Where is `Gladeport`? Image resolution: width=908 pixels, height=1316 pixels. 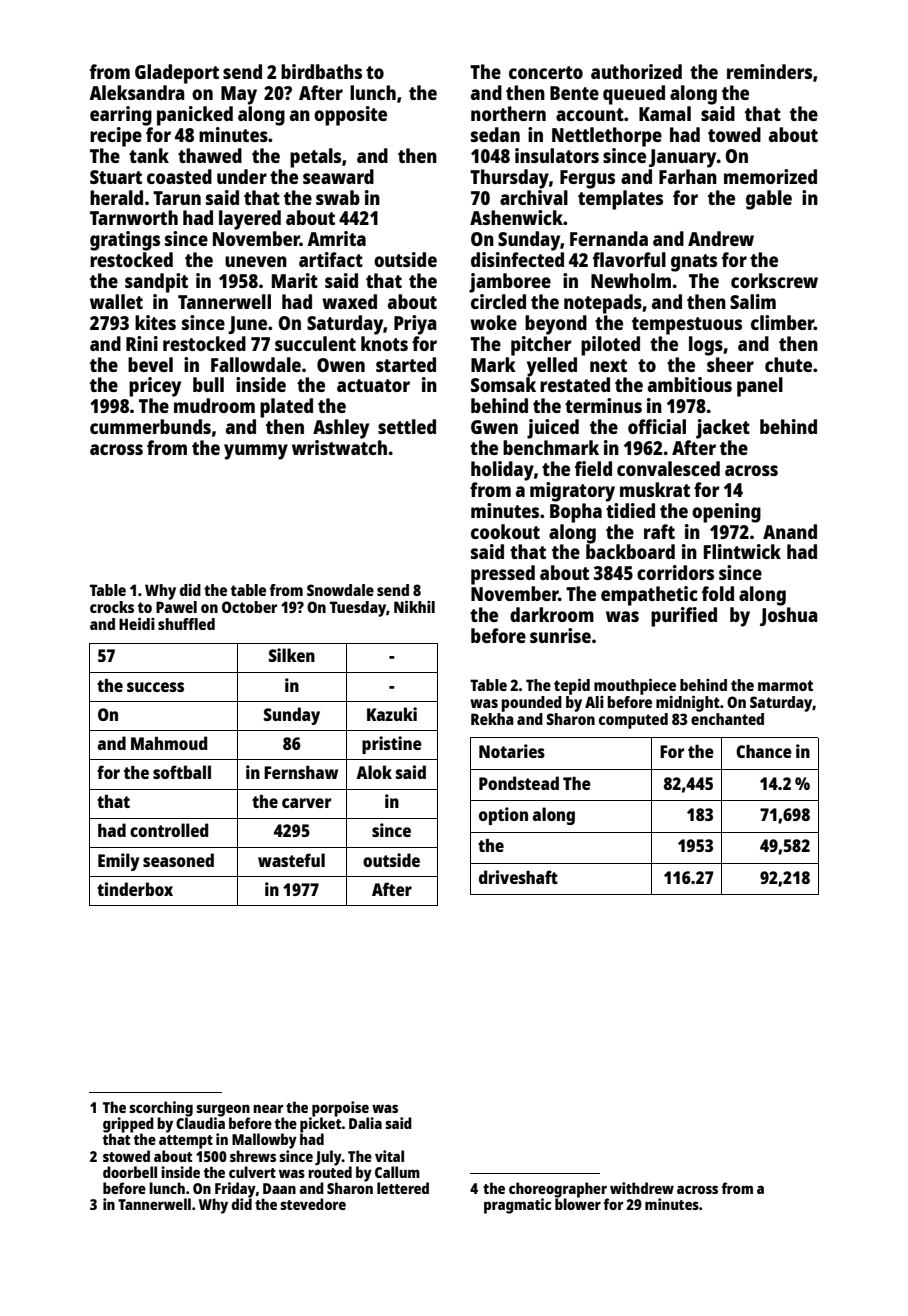
Gladeport is located at coordinates (177, 74).
